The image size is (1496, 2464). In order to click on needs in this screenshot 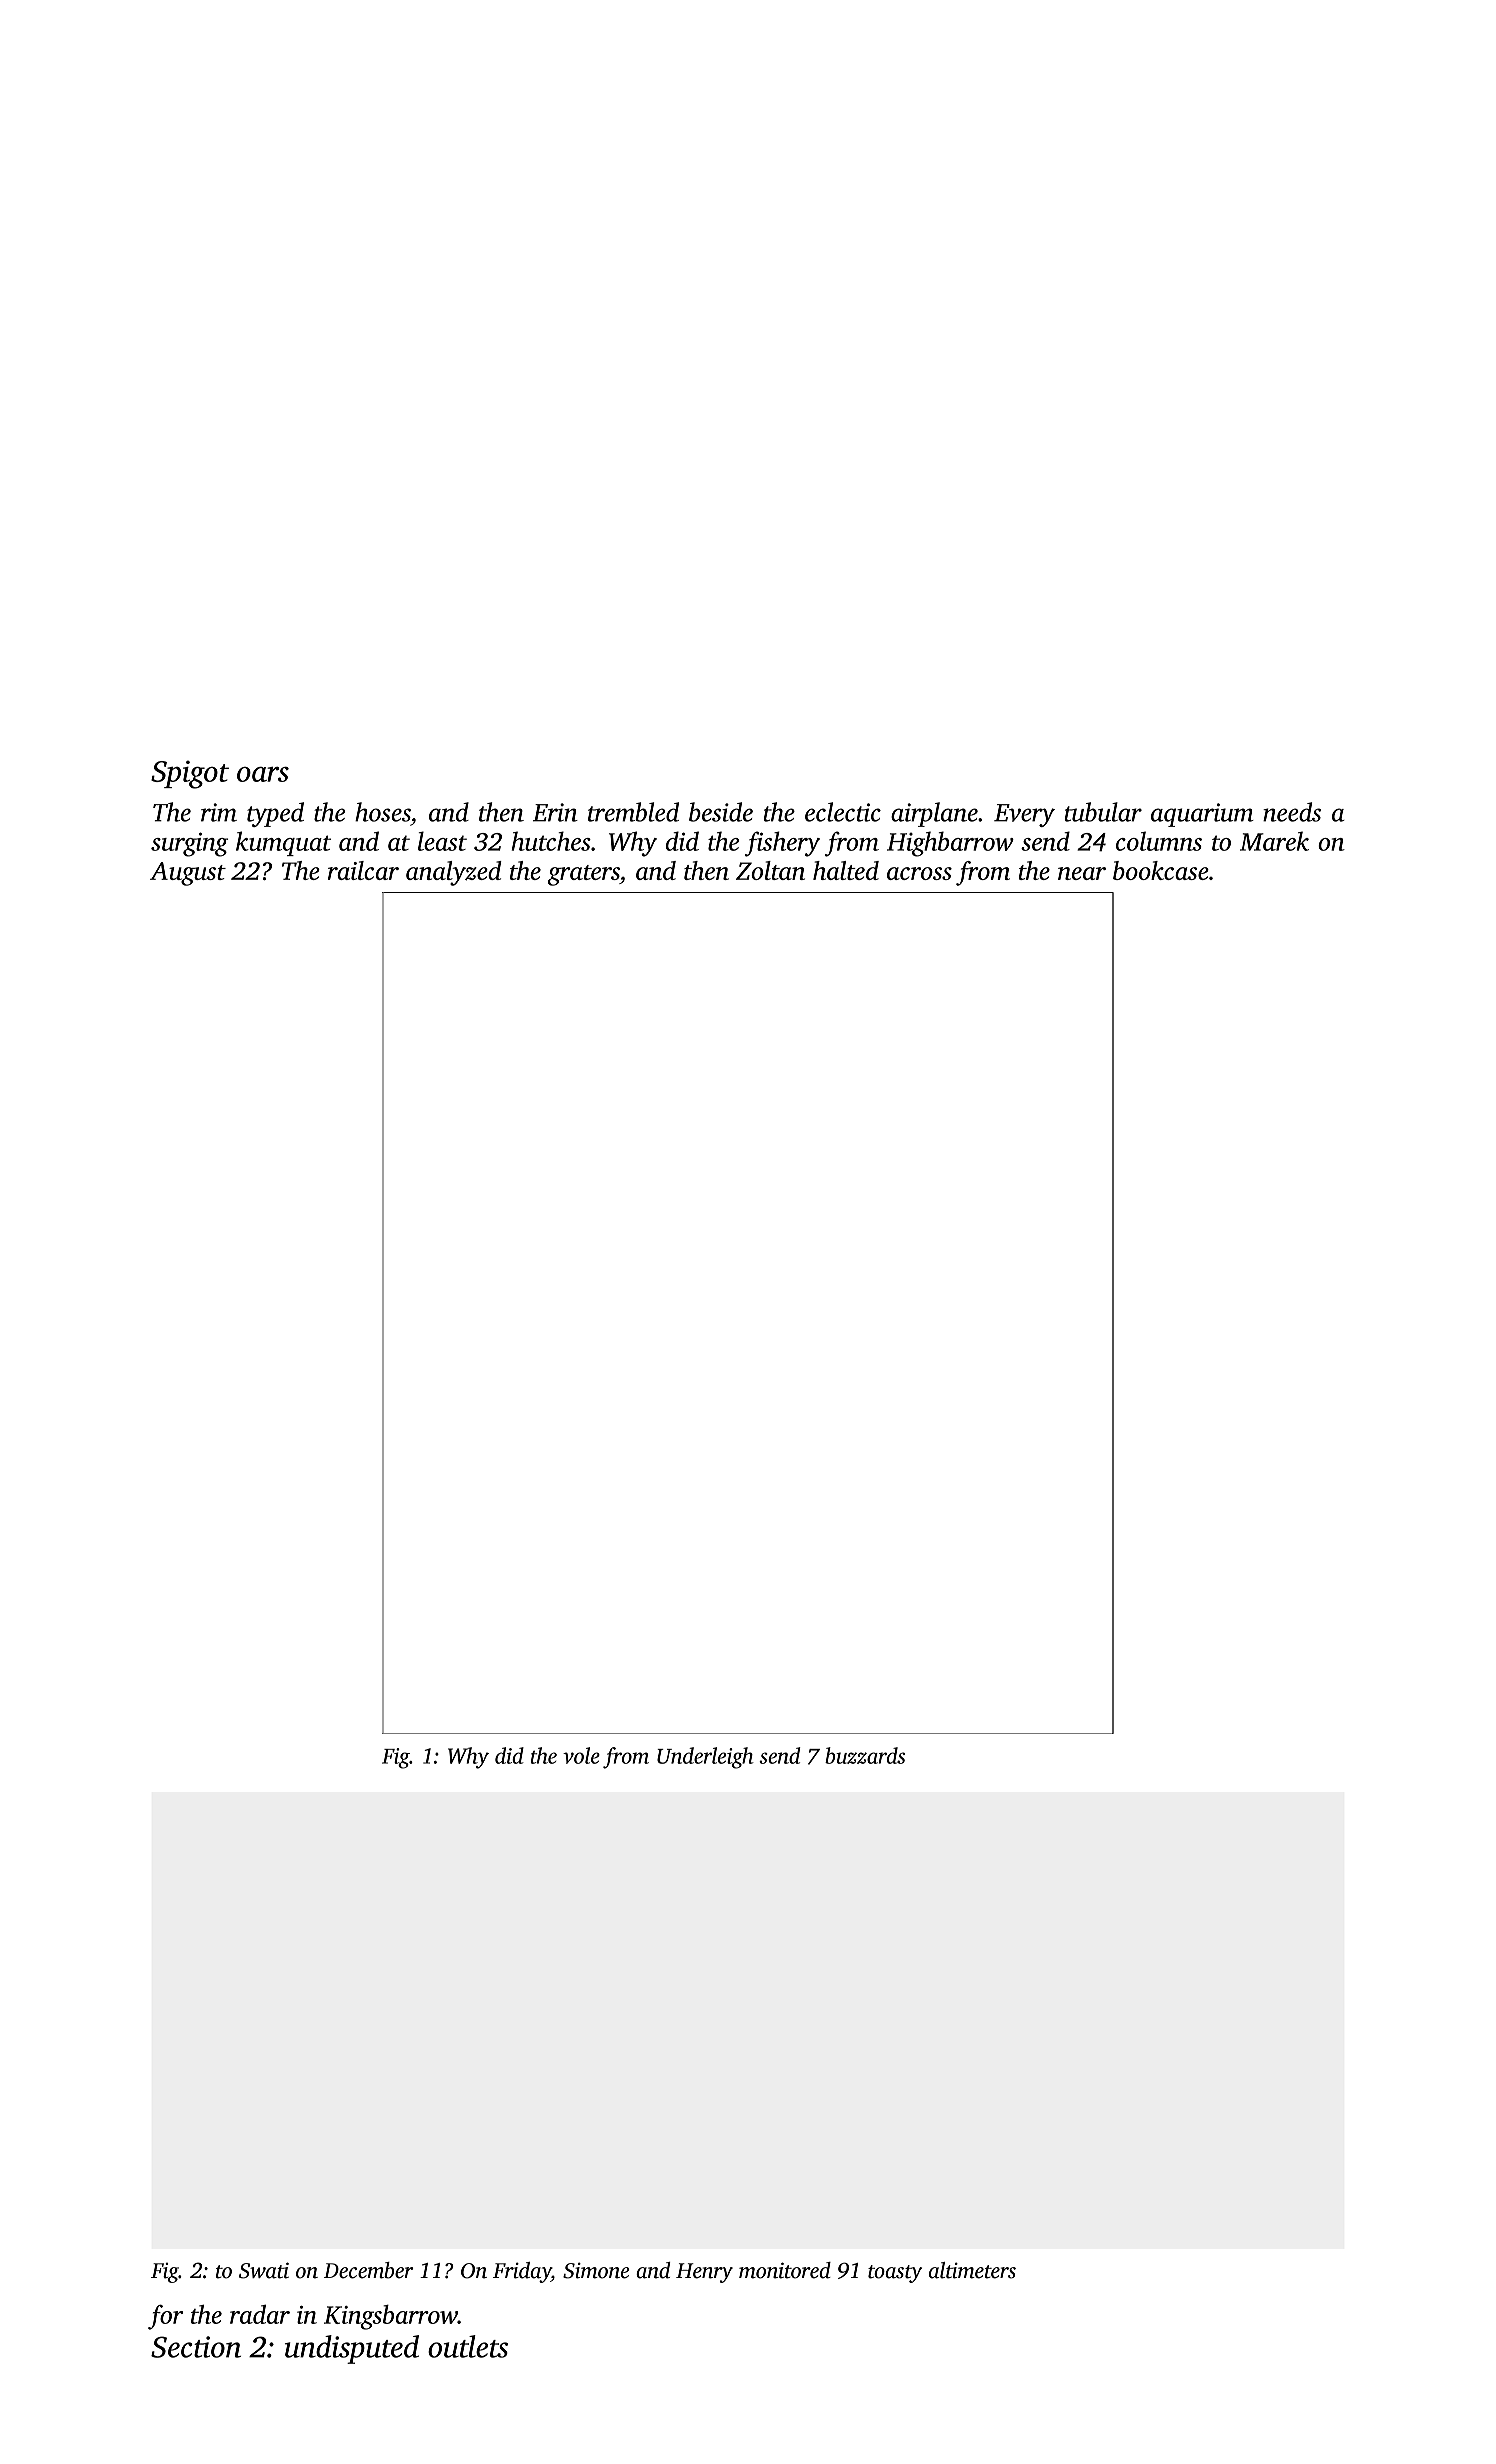, I will do `click(1292, 812)`.
